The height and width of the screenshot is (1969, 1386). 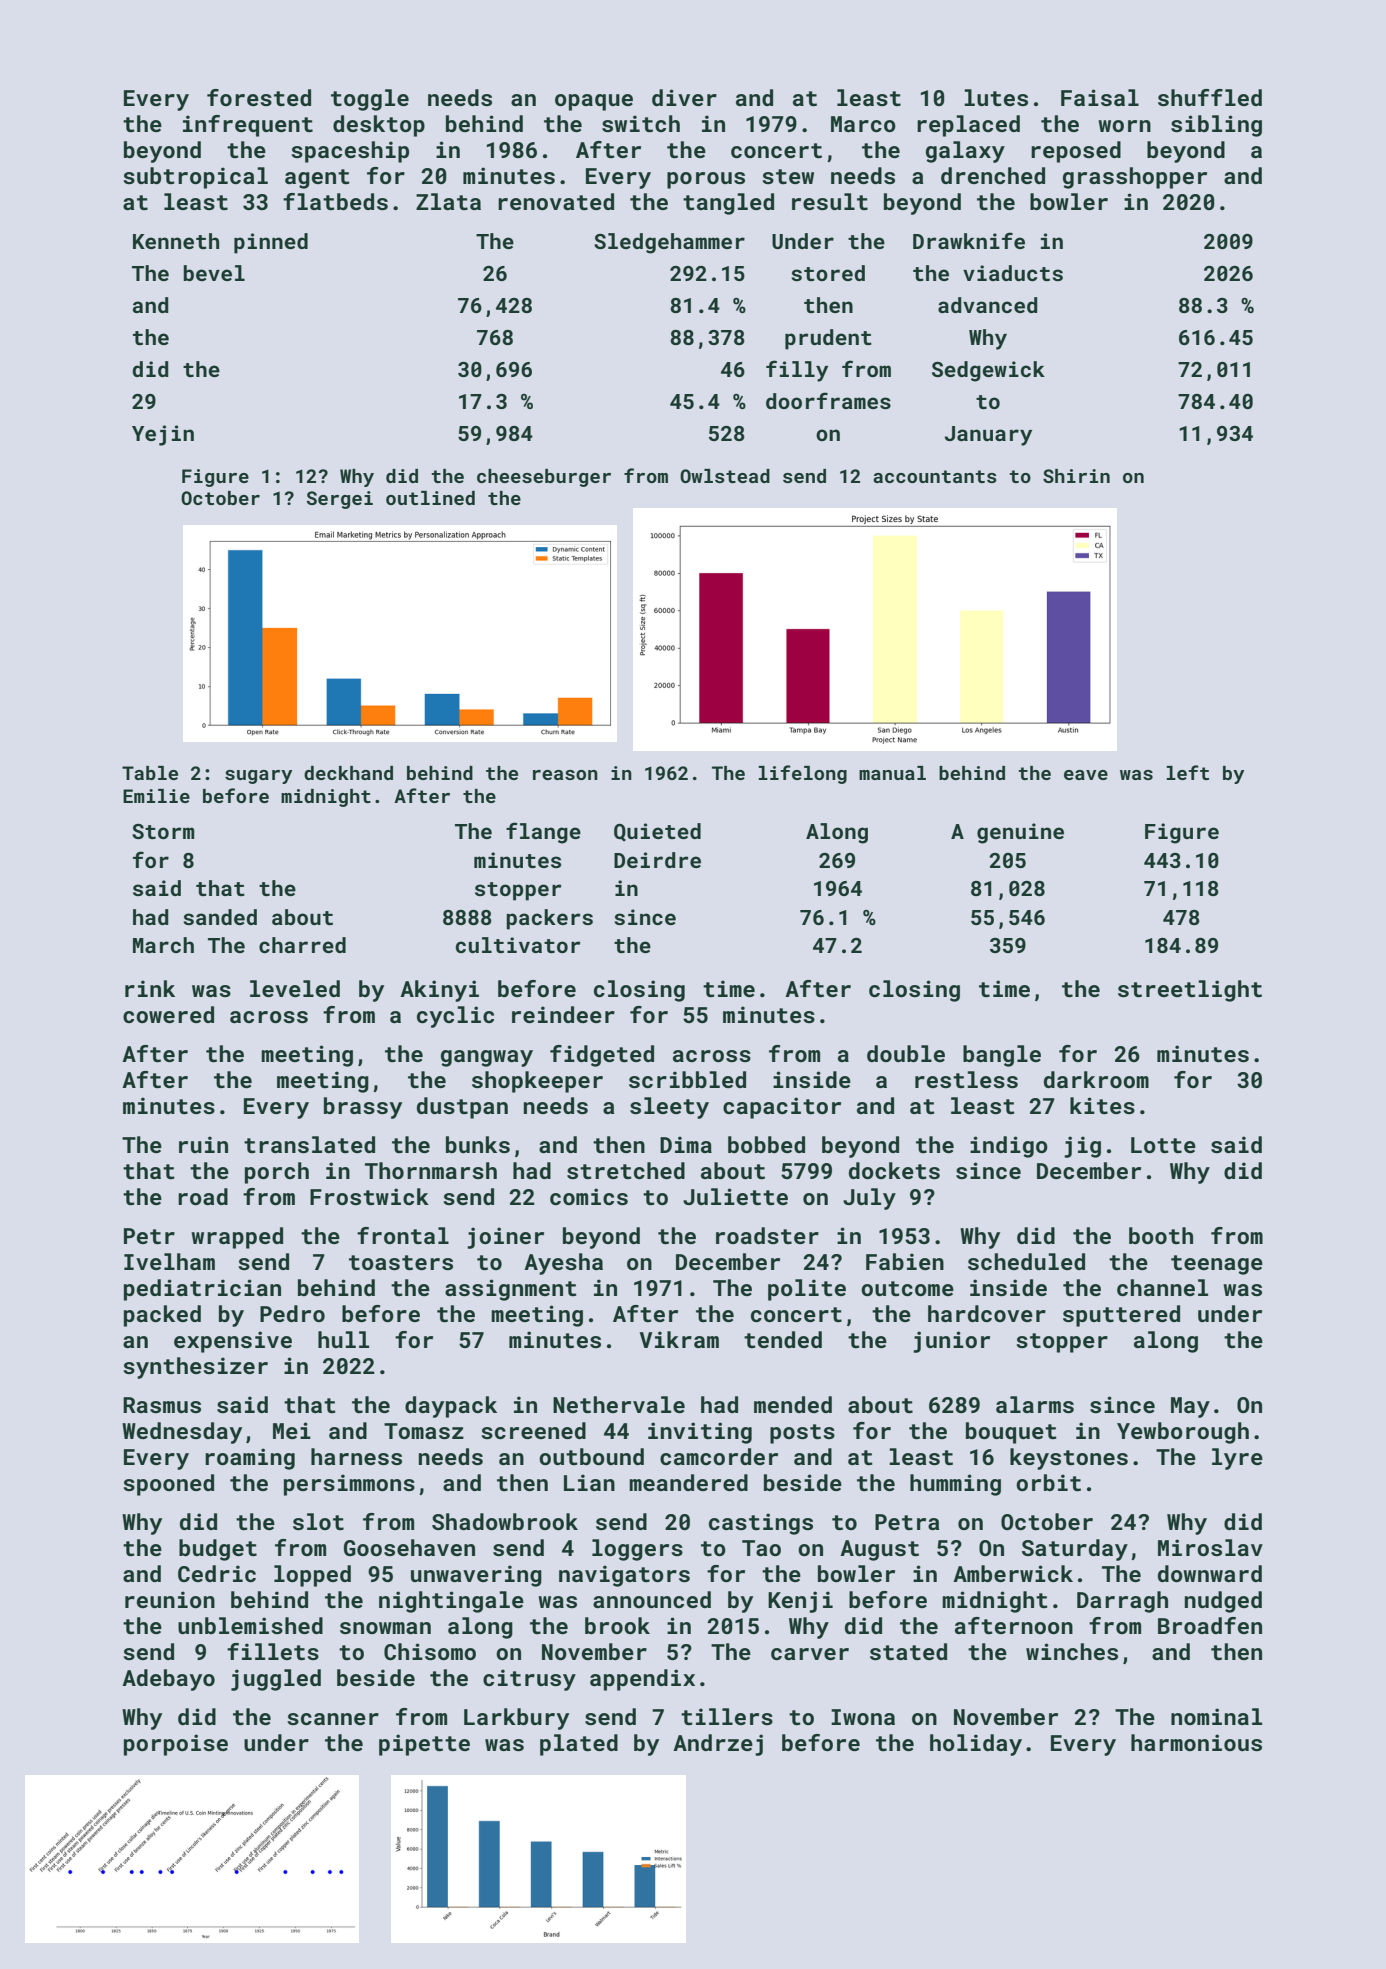 I want to click on deckhand, so click(x=348, y=773).
